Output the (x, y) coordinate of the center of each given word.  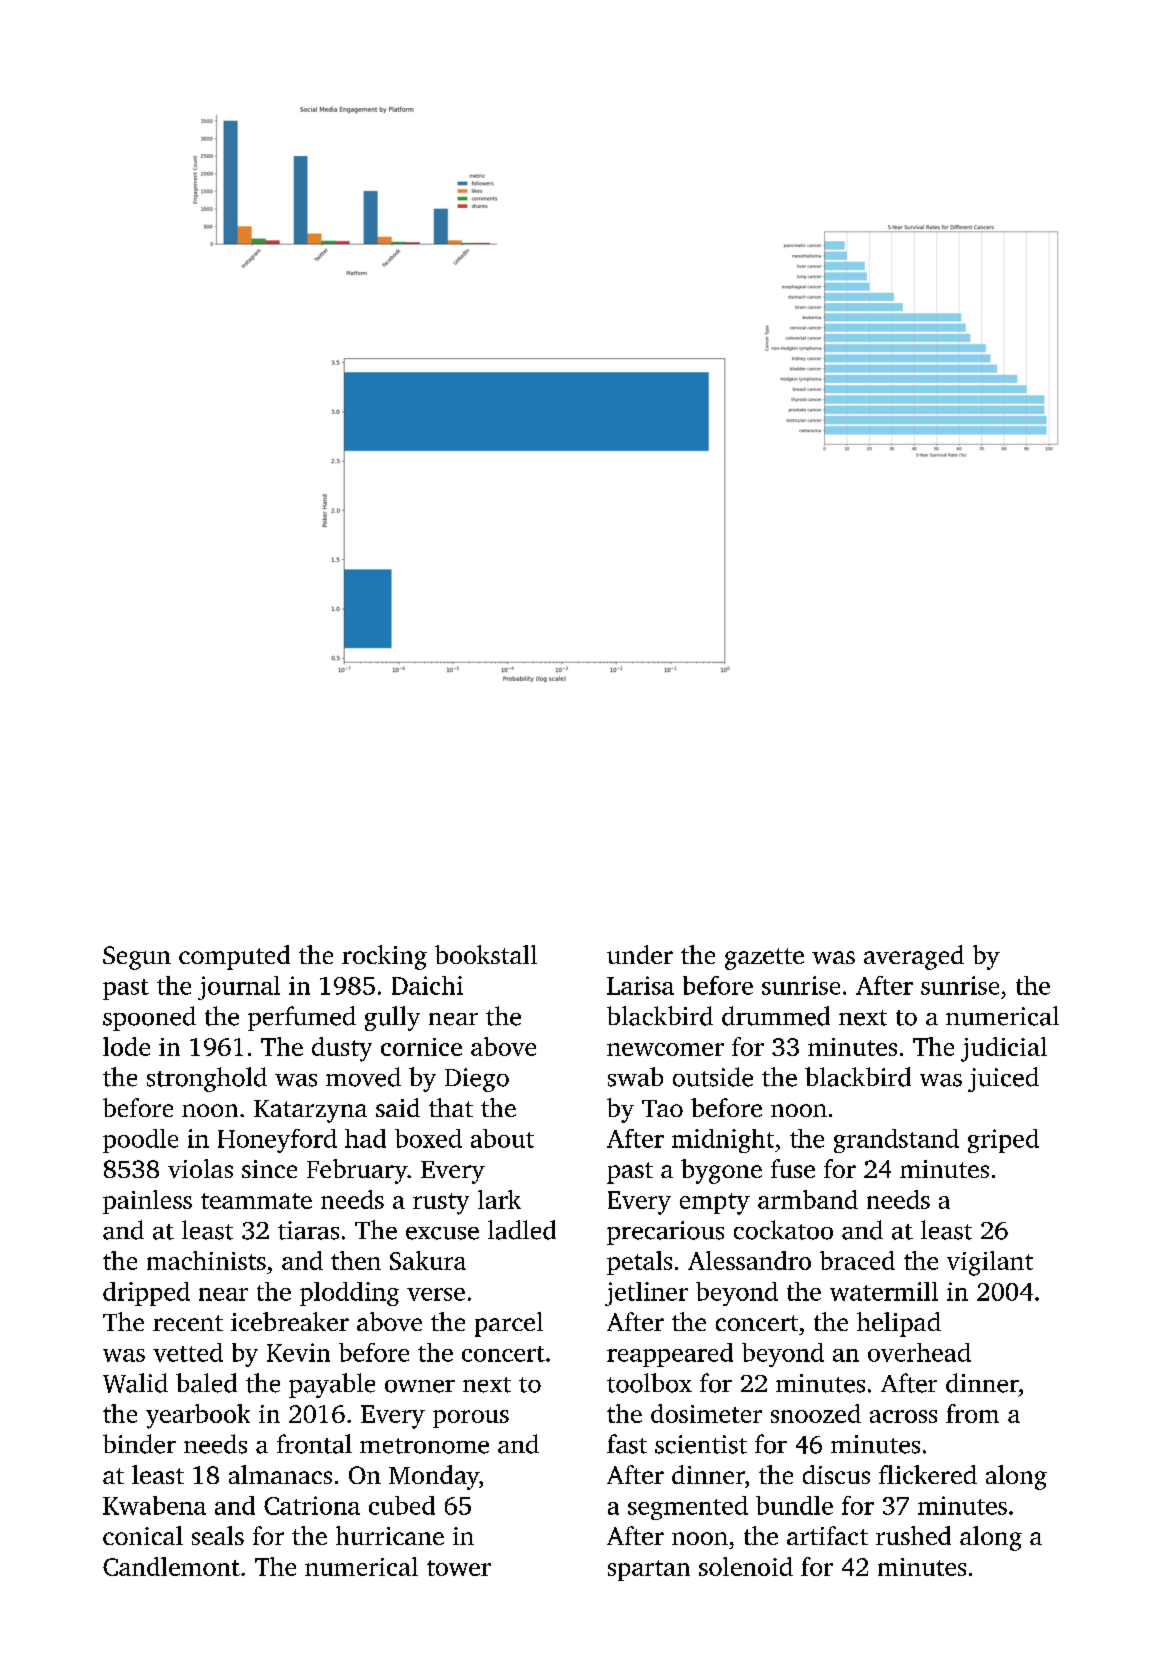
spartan (649, 1570)
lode (126, 1046)
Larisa (640, 985)
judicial (1004, 1049)
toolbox (649, 1383)
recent (188, 1323)
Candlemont (171, 1566)
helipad (899, 1324)
